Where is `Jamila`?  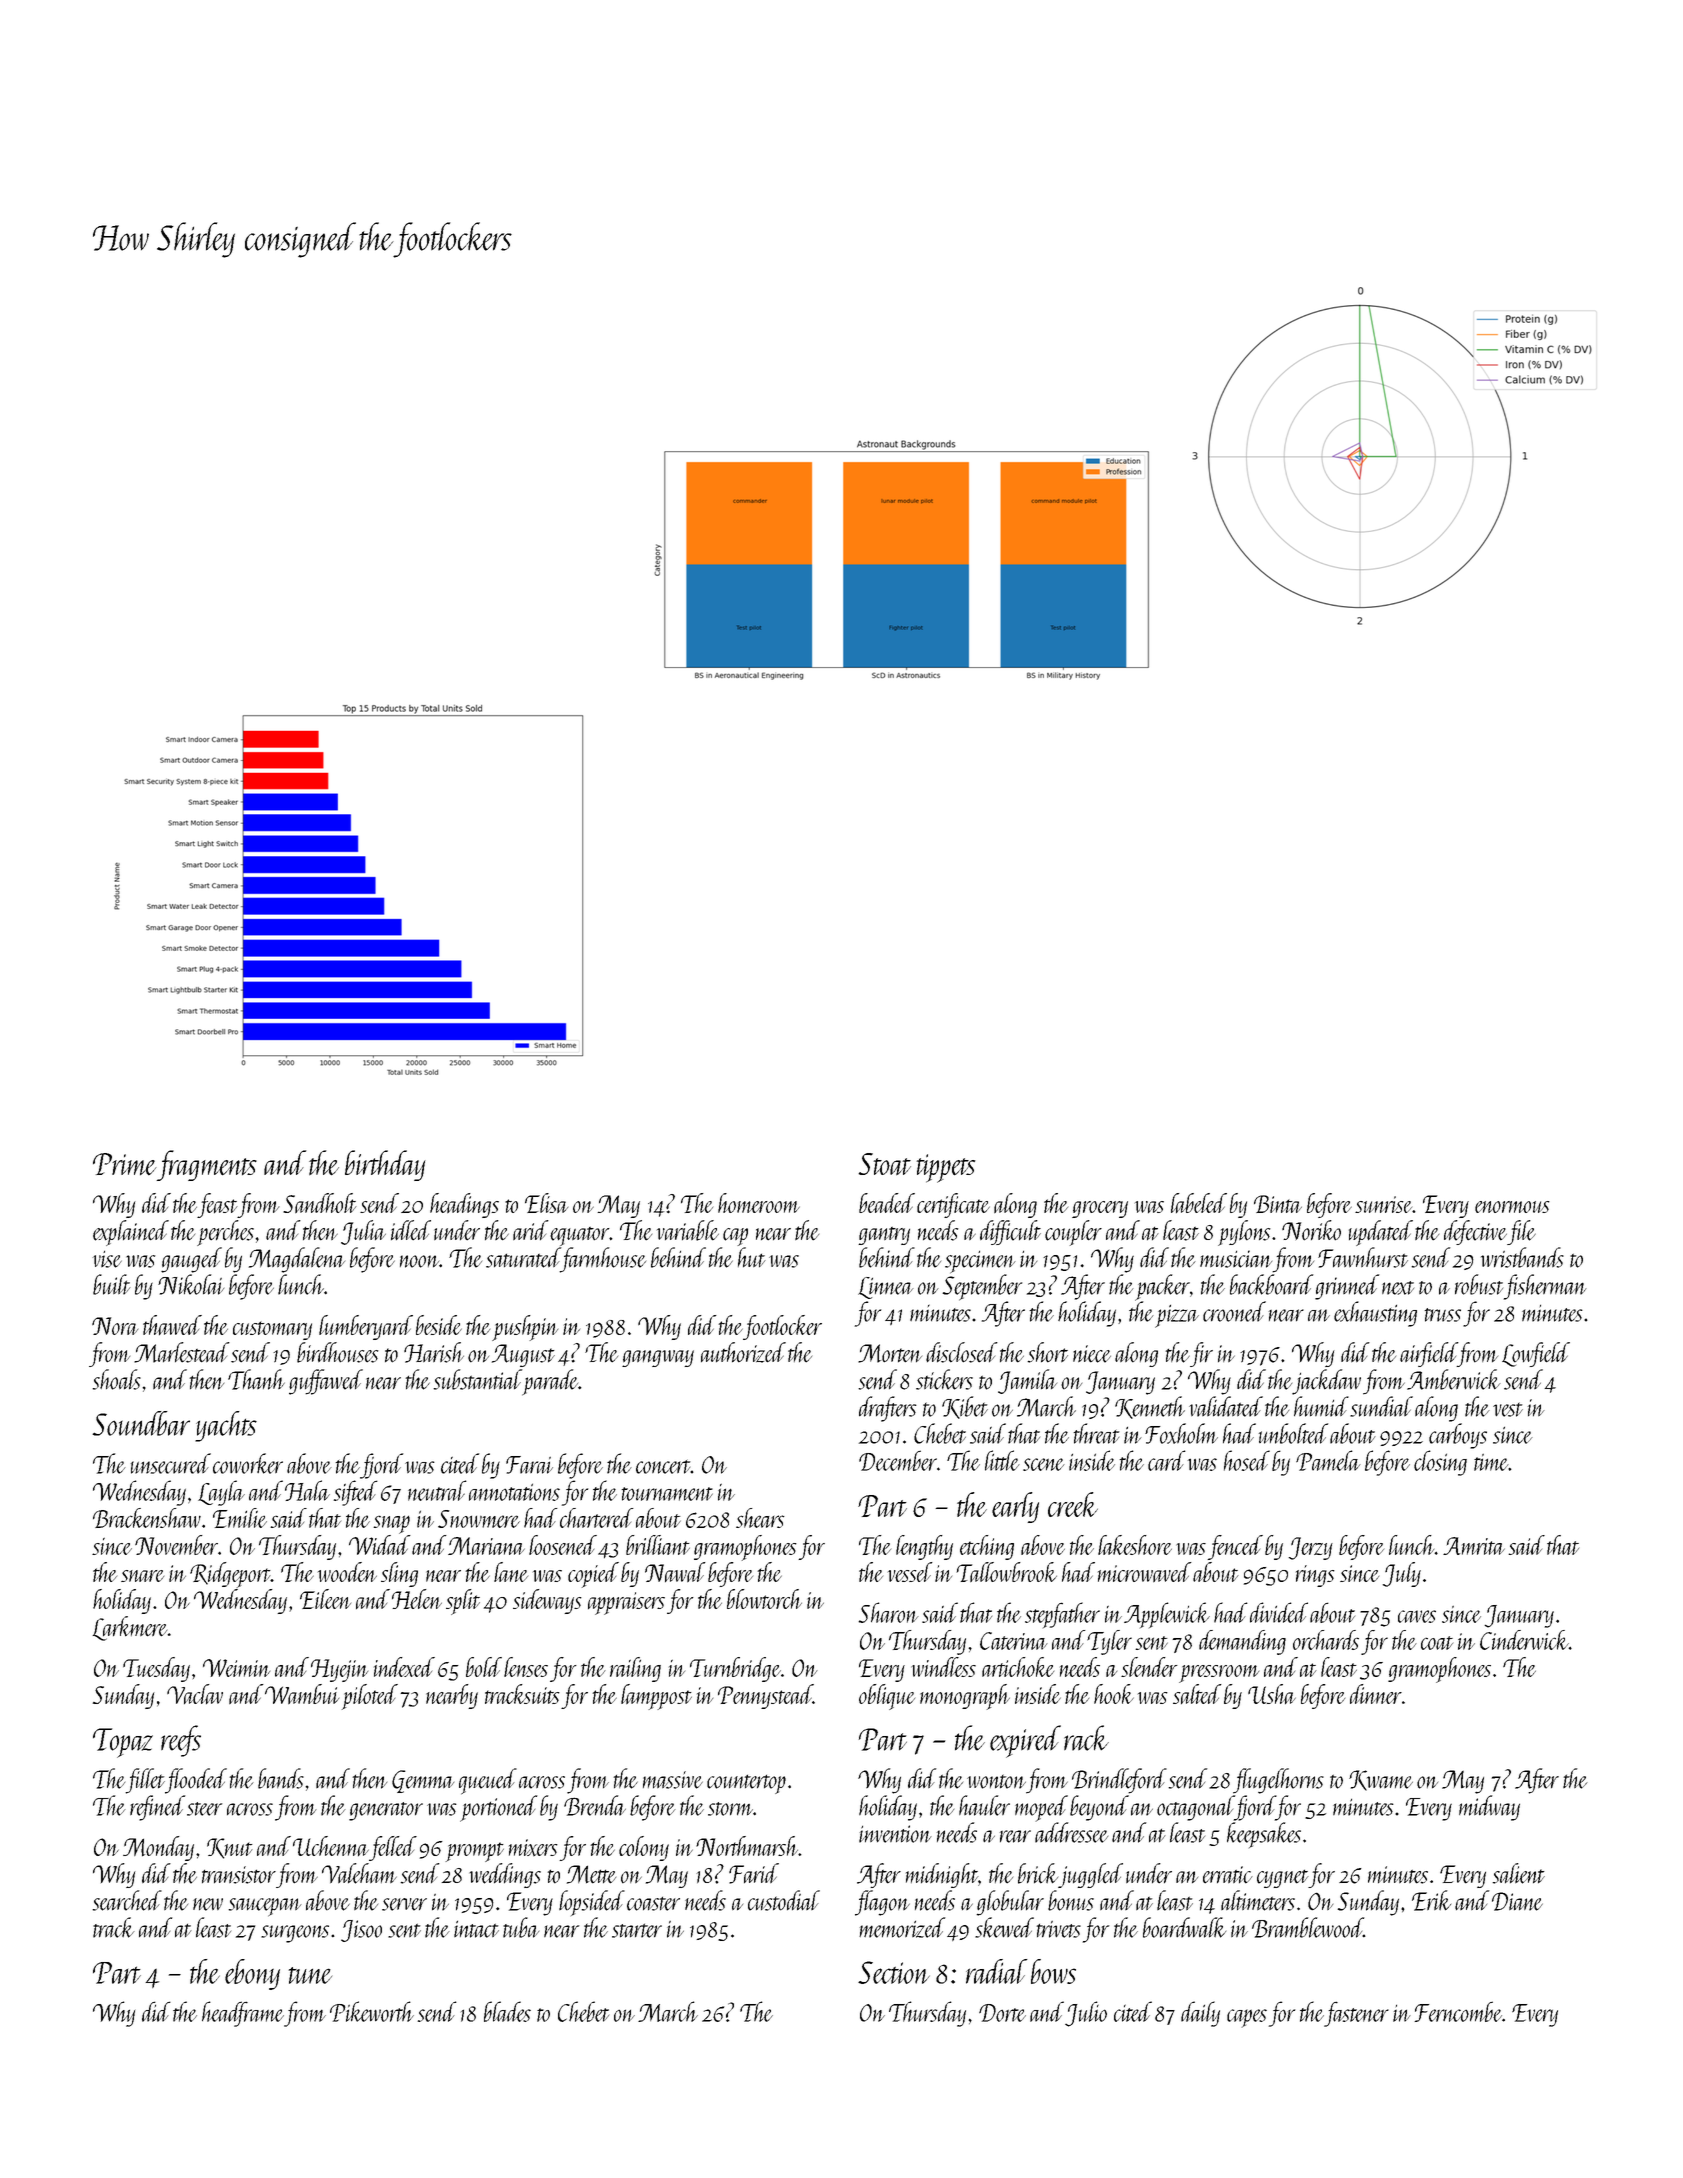
Jamila is located at coordinates (1027, 1381).
